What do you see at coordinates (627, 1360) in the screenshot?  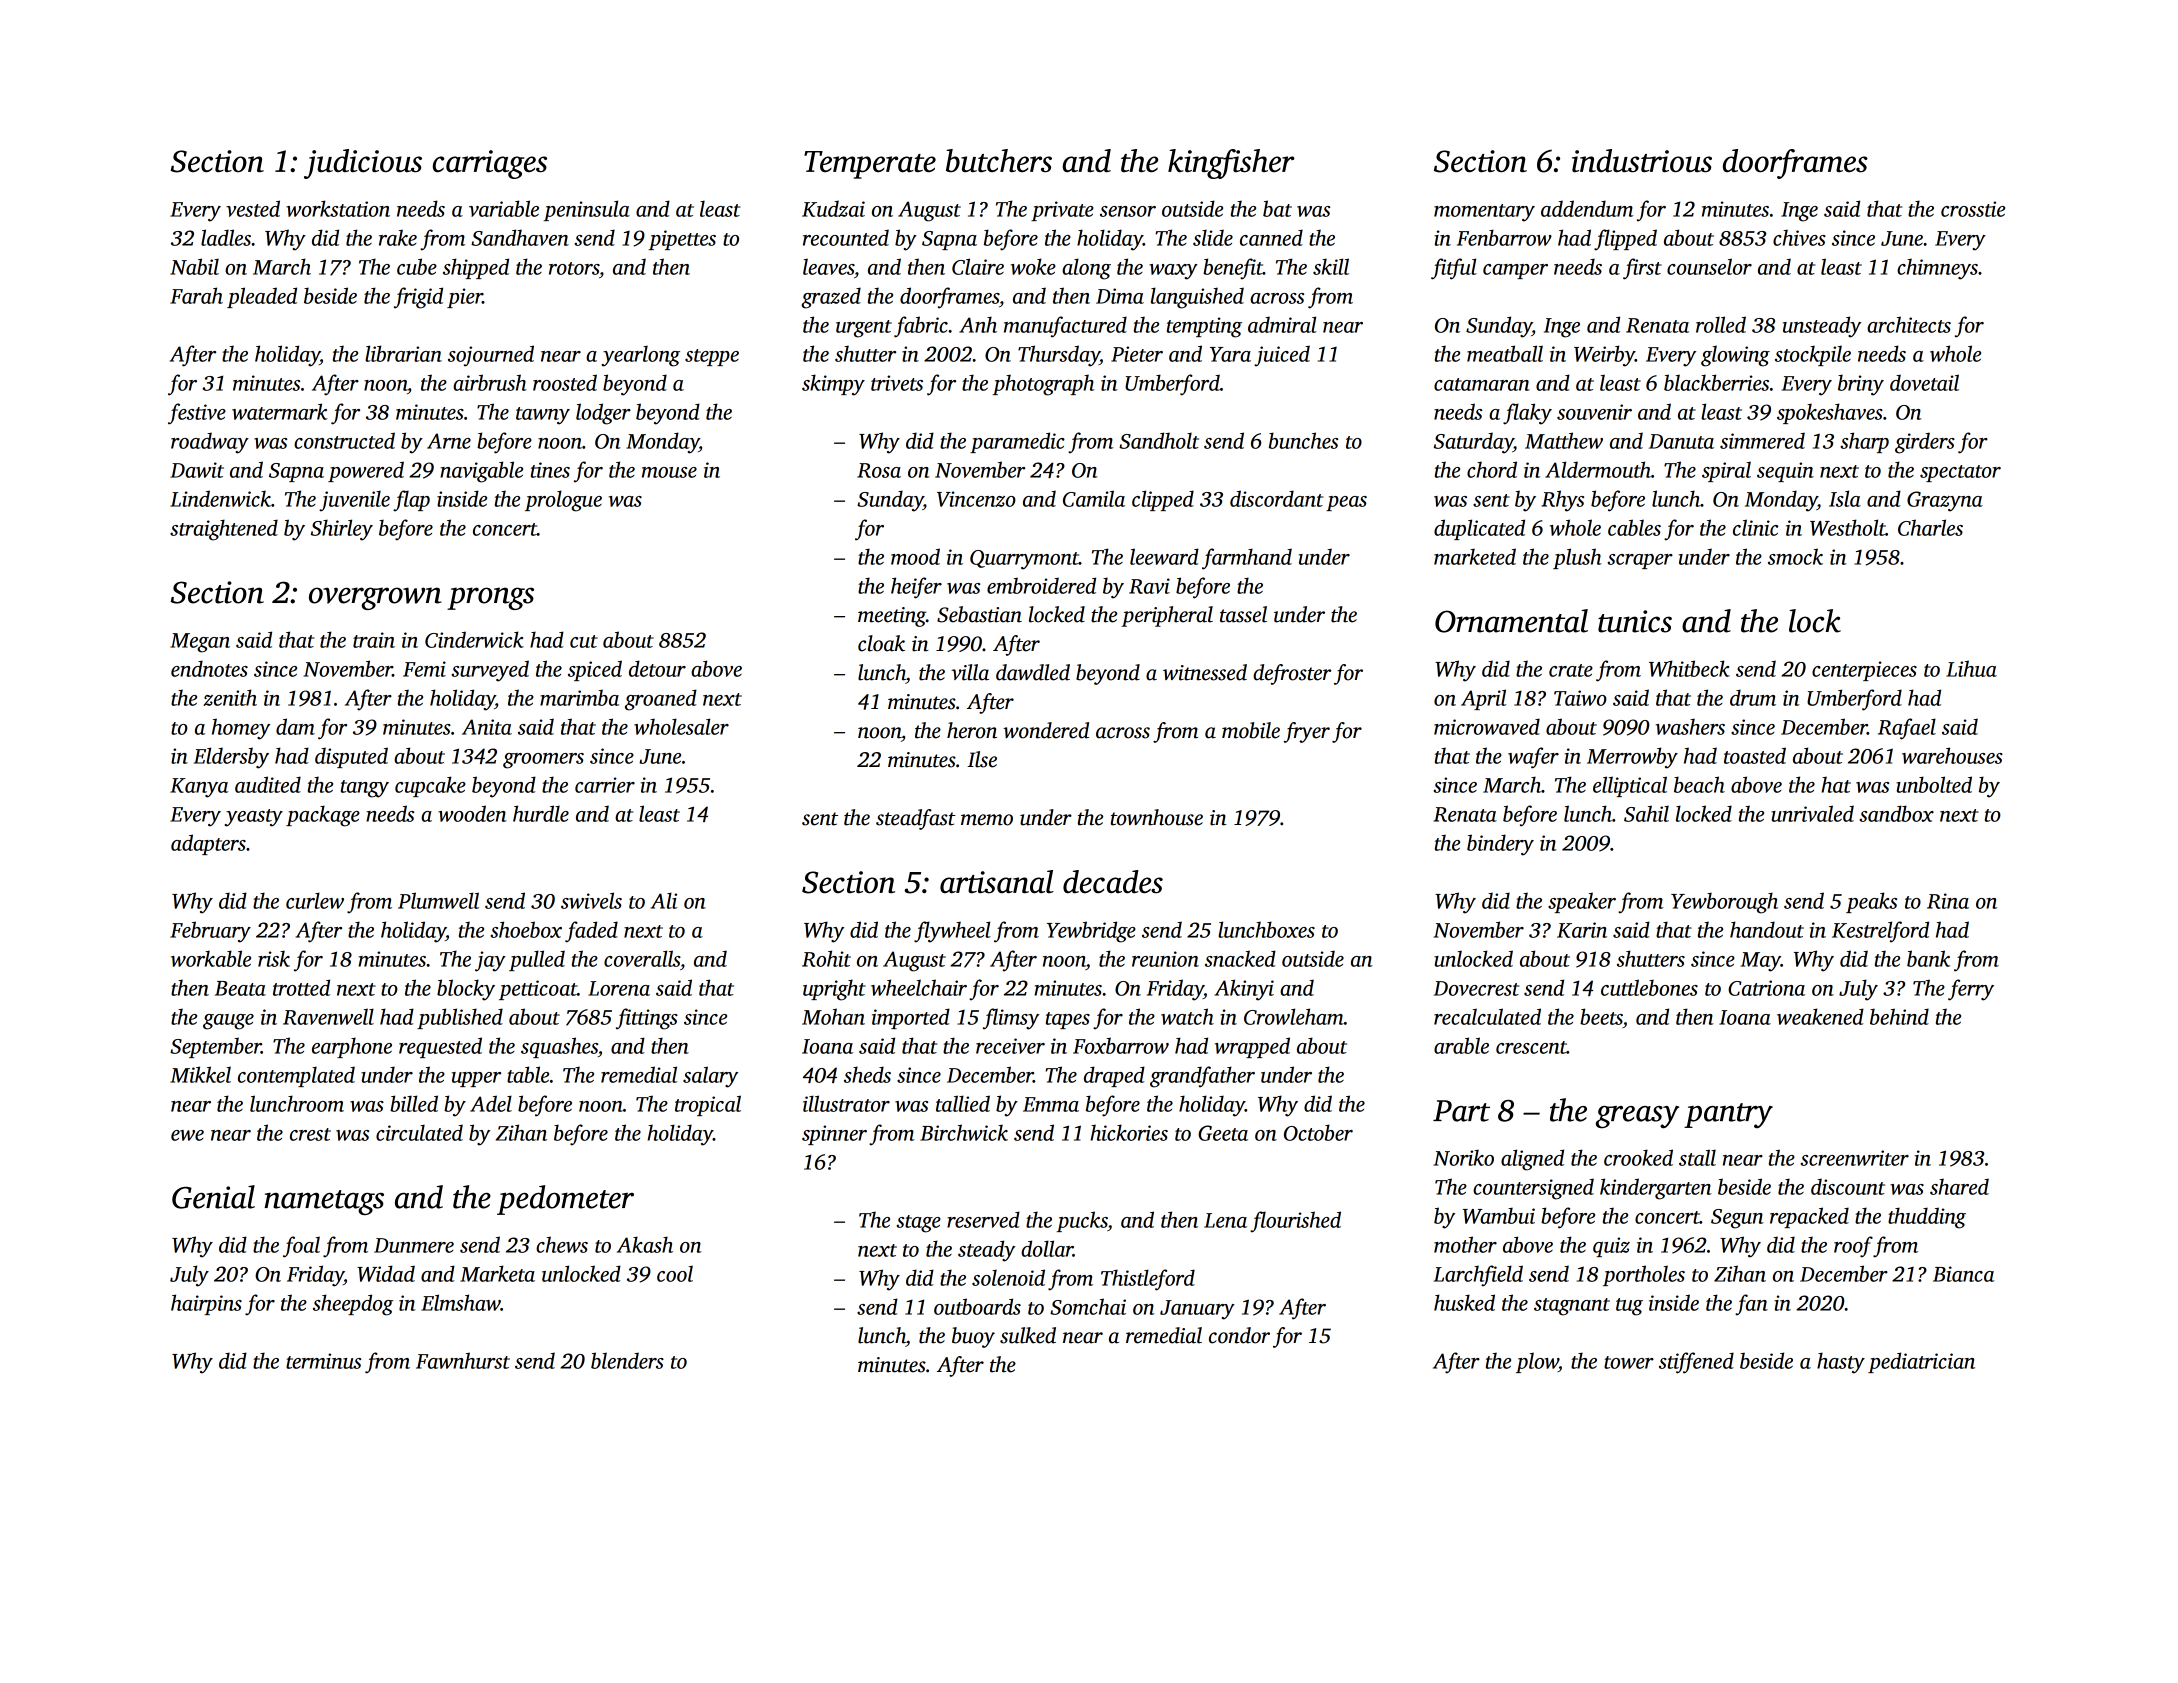 I see `blenders` at bounding box center [627, 1360].
